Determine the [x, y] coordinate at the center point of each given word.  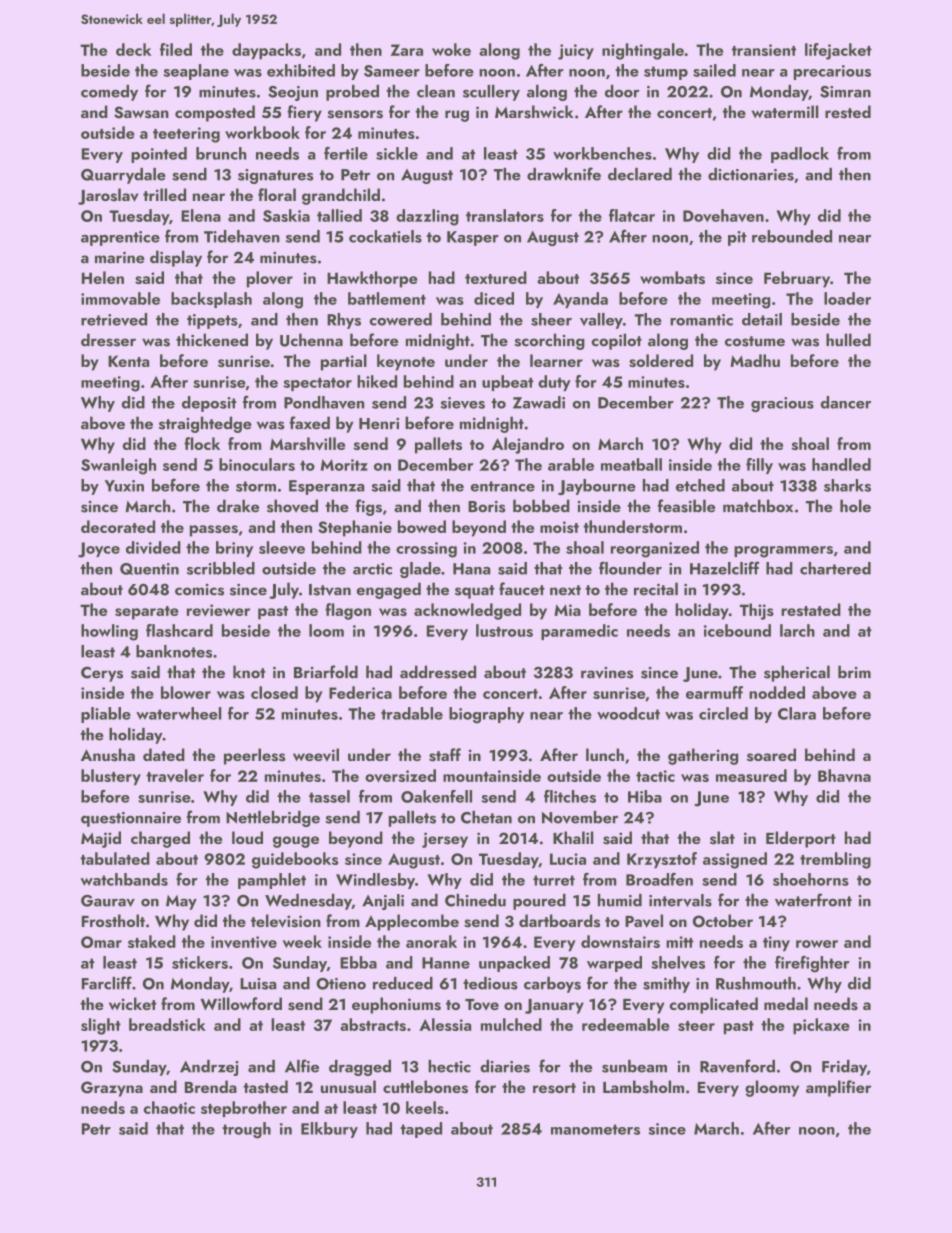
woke [451, 49]
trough [246, 1130]
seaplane [196, 72]
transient [764, 50]
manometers [595, 1129]
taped [421, 1130]
